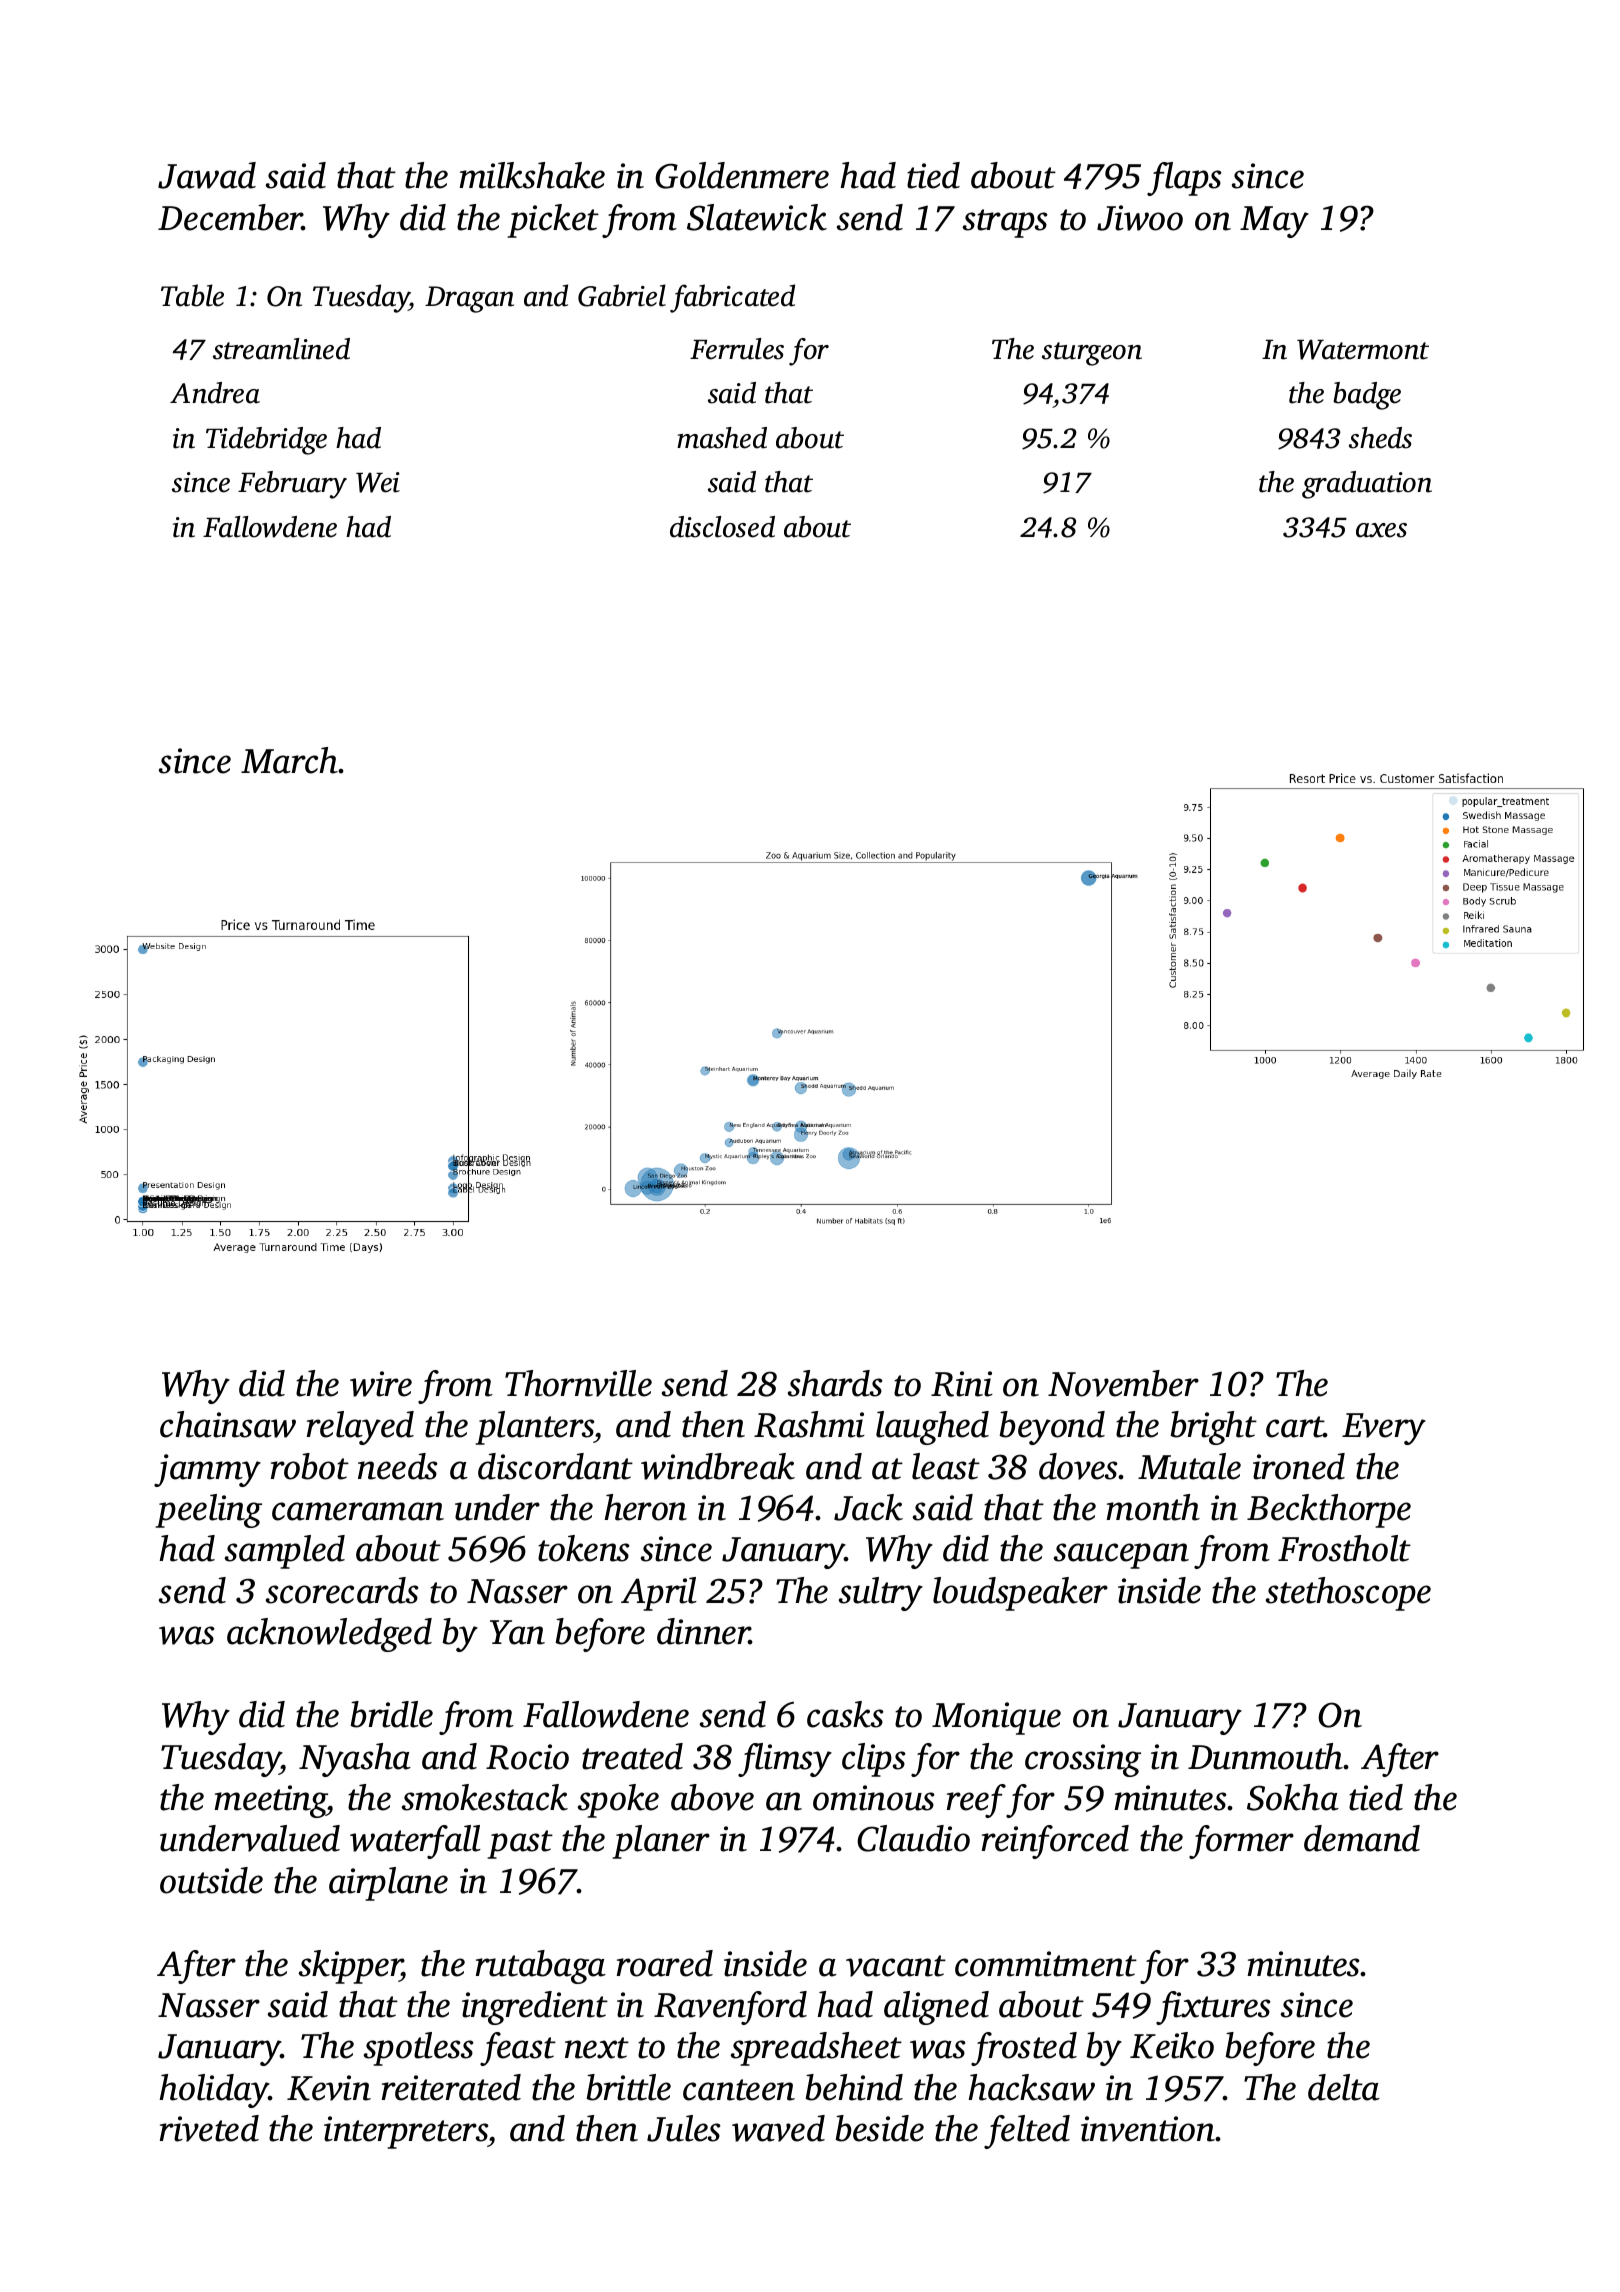 This document has width=1620, height=2292. What do you see at coordinates (1184, 179) in the document?
I see `flaps` at bounding box center [1184, 179].
